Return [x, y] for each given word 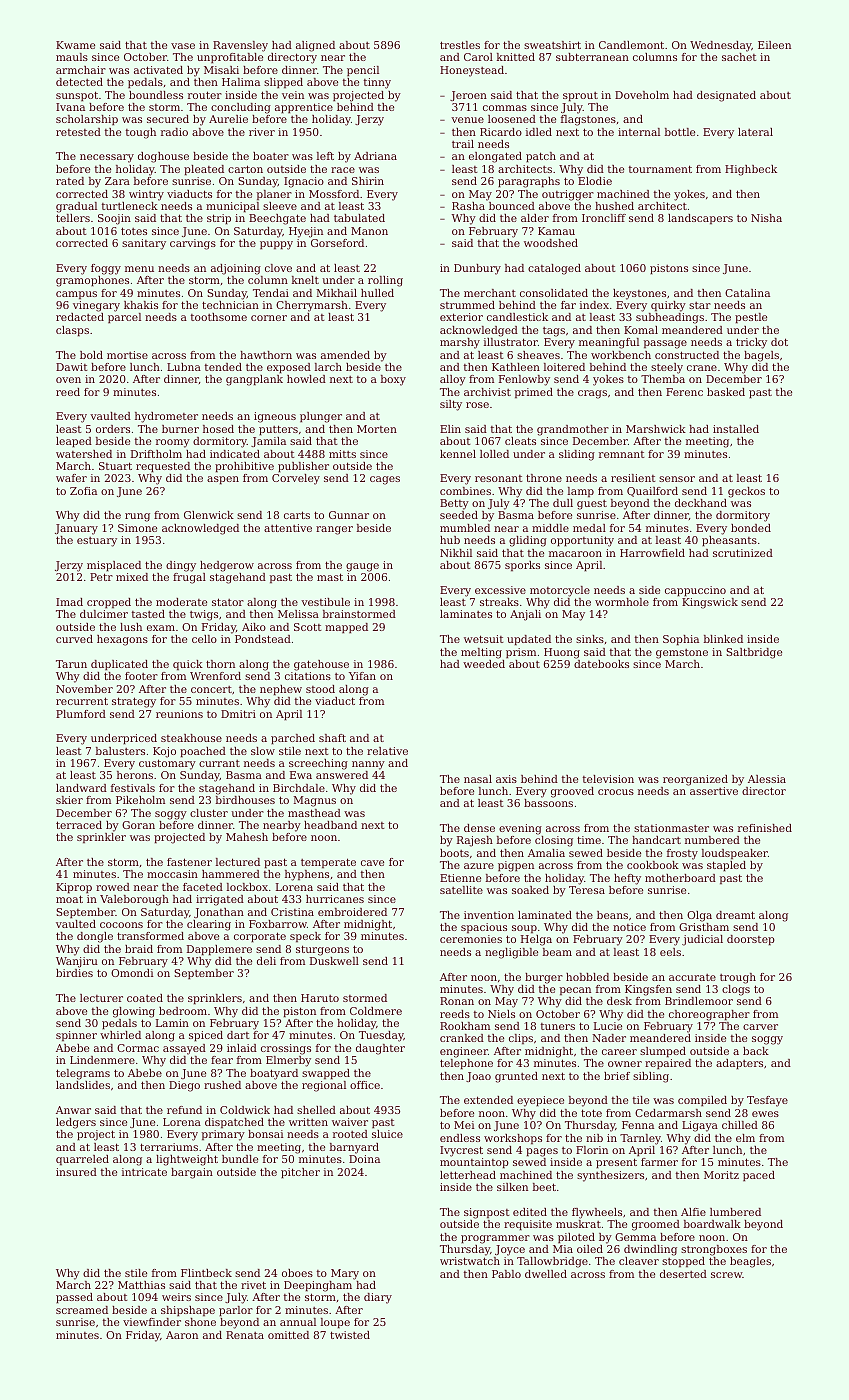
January [76, 529]
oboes [297, 1273]
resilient [633, 478]
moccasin [172, 874]
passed [74, 1298]
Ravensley [240, 46]
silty [451, 405]
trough [738, 978]
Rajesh [475, 841]
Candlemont [631, 45]
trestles [460, 45]
